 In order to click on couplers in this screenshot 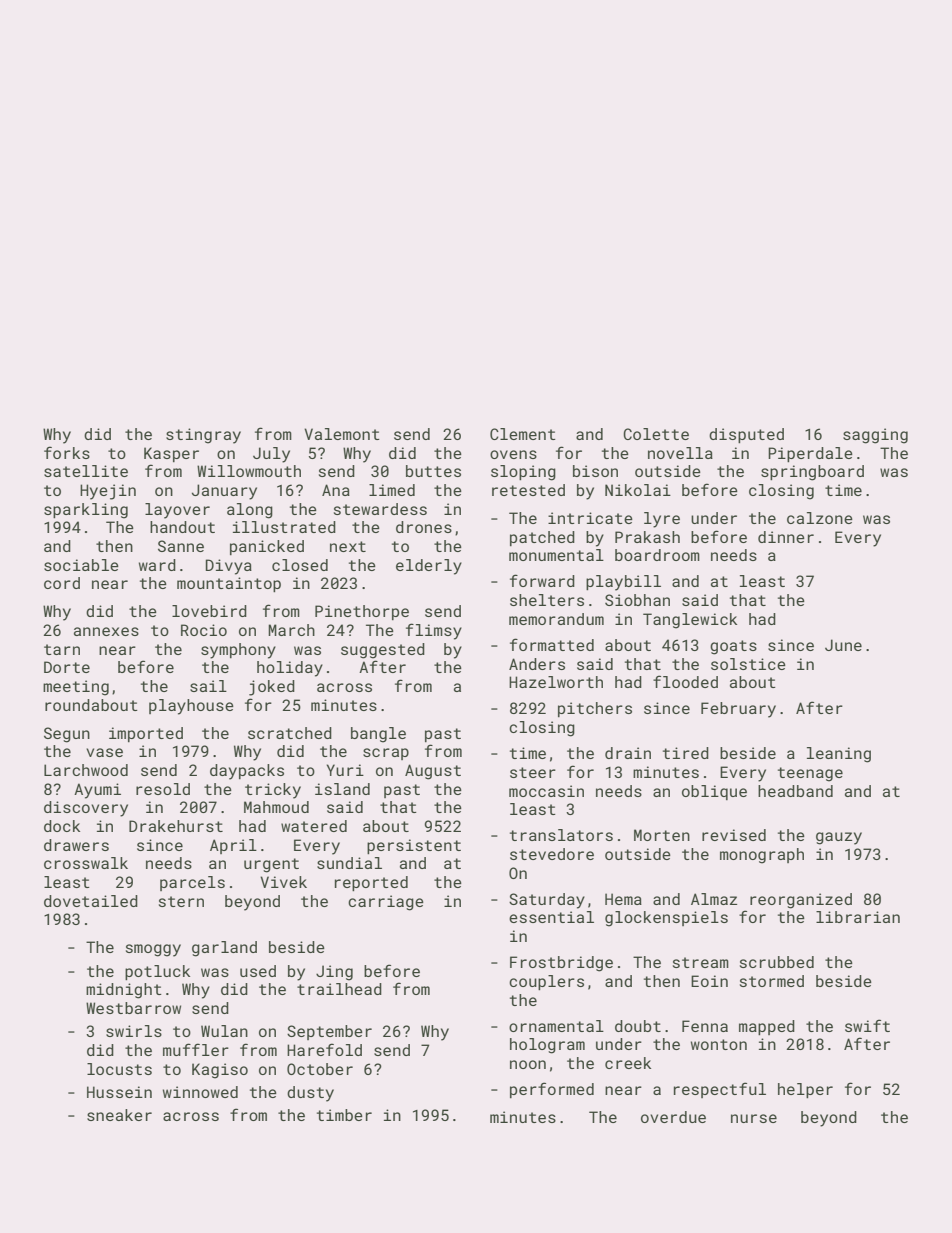, I will do `click(546, 982)`.
